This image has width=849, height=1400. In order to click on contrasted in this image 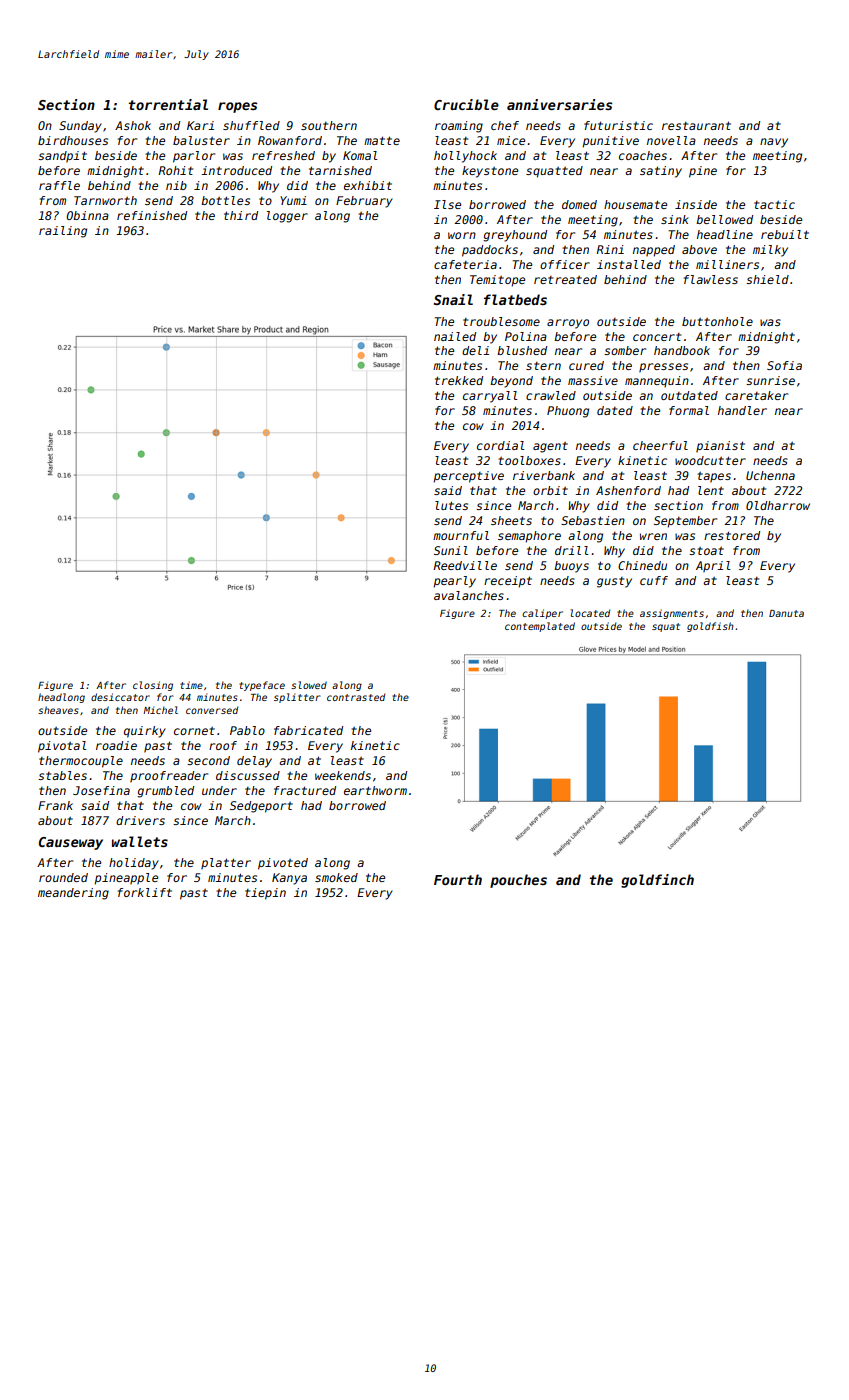, I will do `click(356, 697)`.
